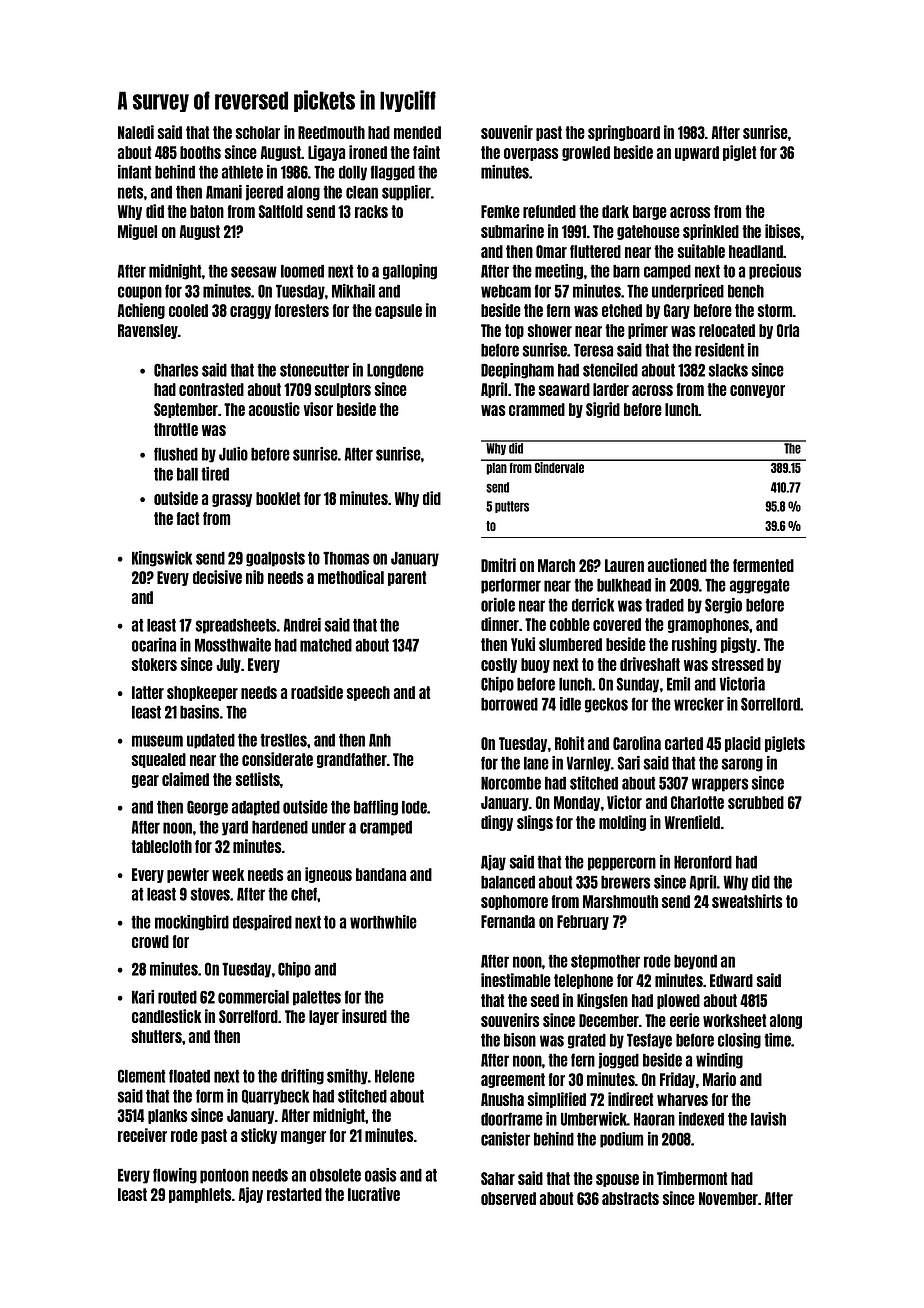  Describe the element at coordinates (626, 882) in the page. I see `brewers` at that location.
